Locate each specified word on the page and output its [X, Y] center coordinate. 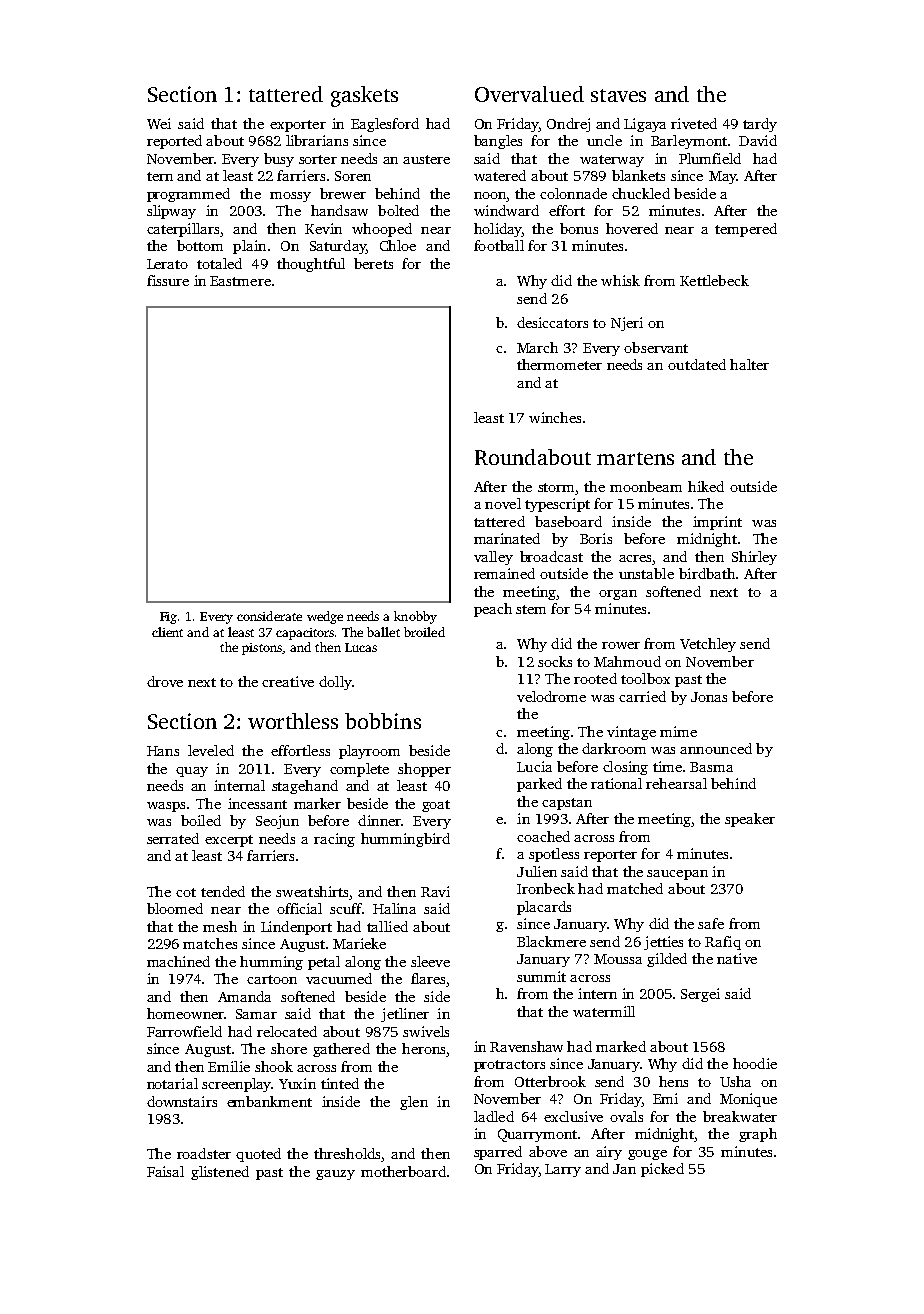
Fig [168, 618]
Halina [394, 908]
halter [749, 364]
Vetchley [708, 645]
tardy [760, 125]
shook [274, 1066]
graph [758, 1135]
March [537, 347]
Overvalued [529, 94]
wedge [325, 617]
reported [174, 142]
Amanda [244, 996]
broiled [424, 632]
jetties [663, 943]
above [548, 1151]
